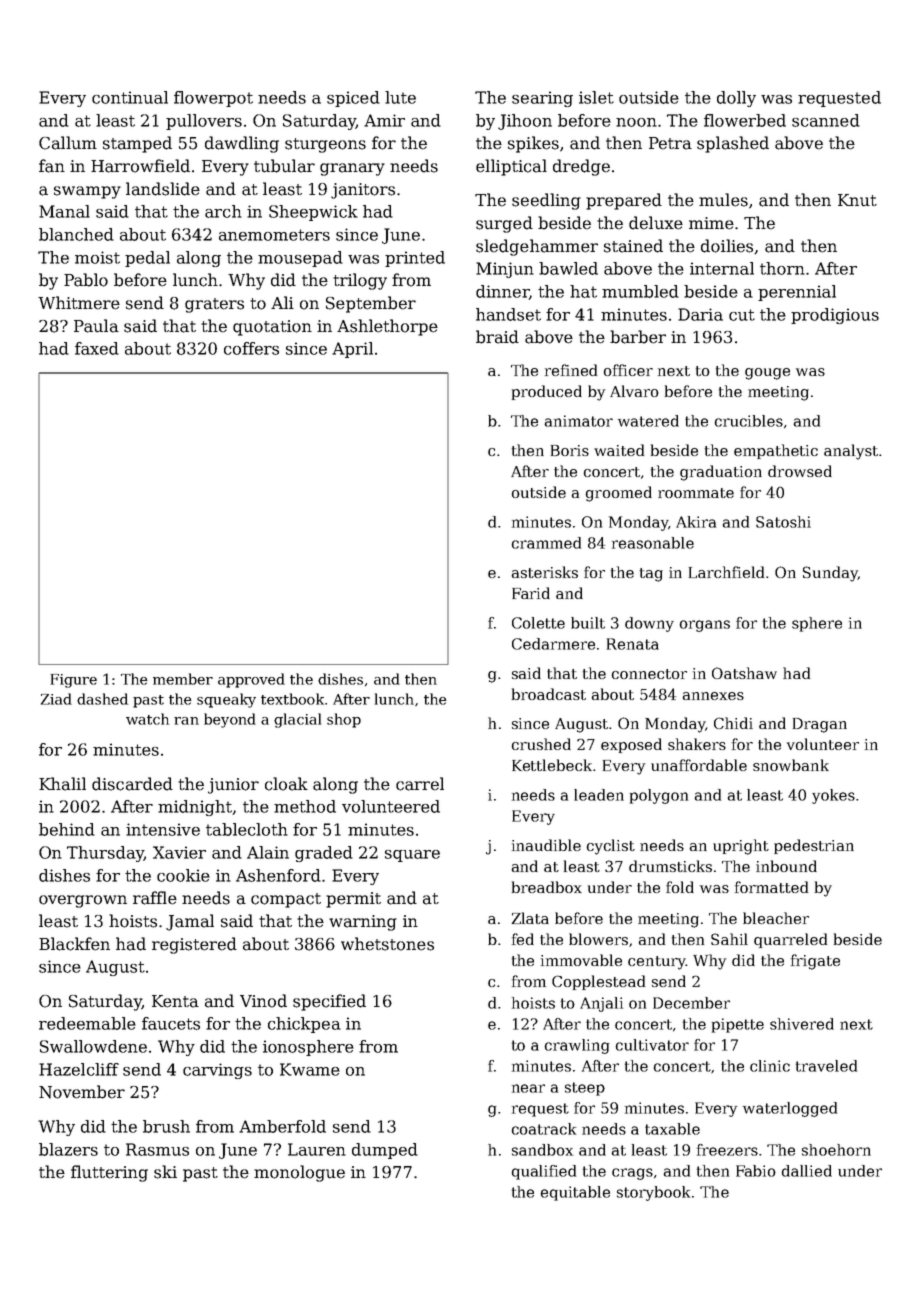 The image size is (924, 1308). What do you see at coordinates (313, 213) in the screenshot?
I see `Sheepwick` at bounding box center [313, 213].
